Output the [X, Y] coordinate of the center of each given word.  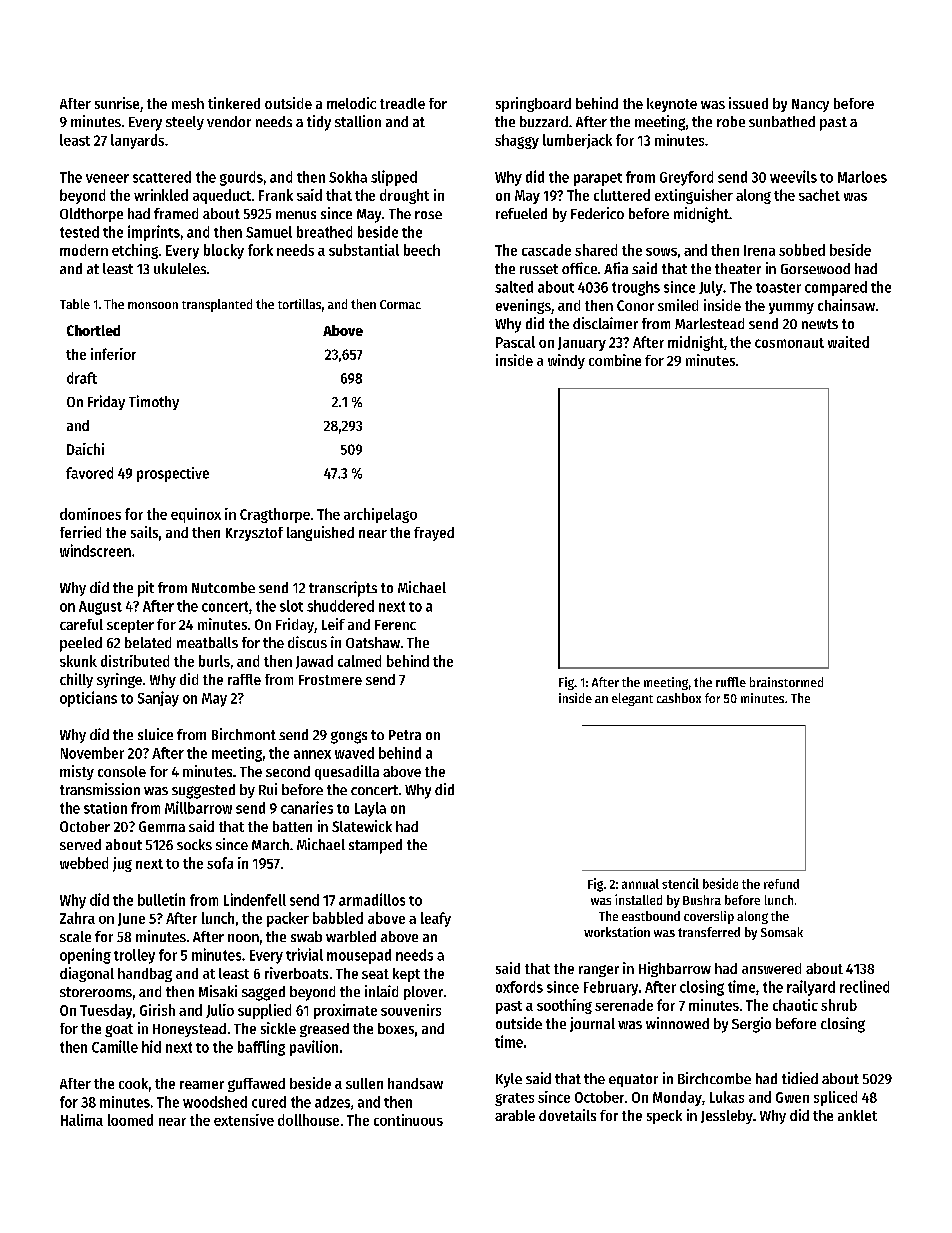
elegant [632, 699]
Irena [759, 250]
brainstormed [786, 682]
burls [214, 661]
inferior [113, 354]
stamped [375, 846]
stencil [680, 883]
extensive [244, 1120]
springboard [533, 104]
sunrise [117, 103]
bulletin [161, 899]
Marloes [862, 177]
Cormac [400, 304]
